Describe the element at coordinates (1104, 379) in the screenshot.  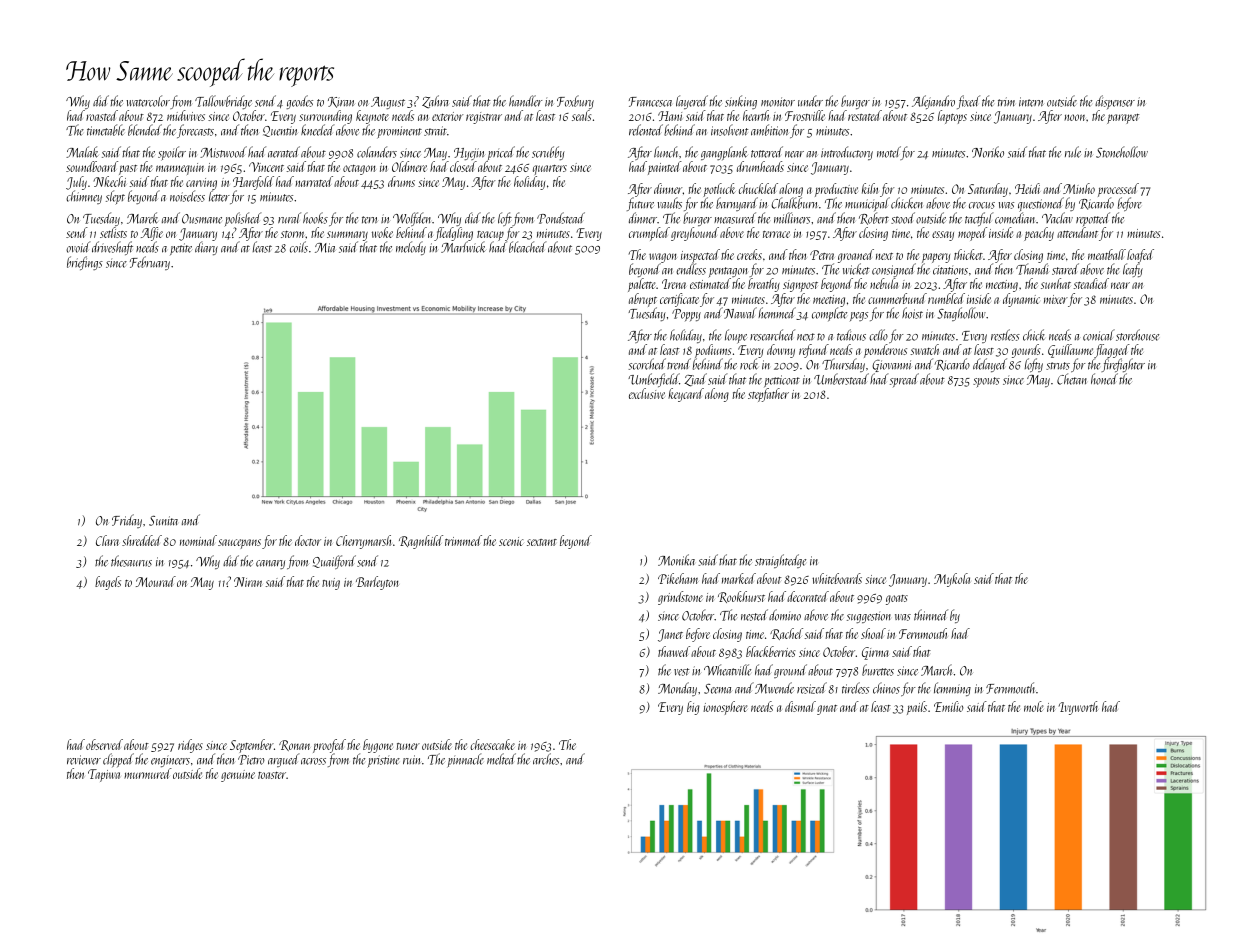
I see `honed` at that location.
